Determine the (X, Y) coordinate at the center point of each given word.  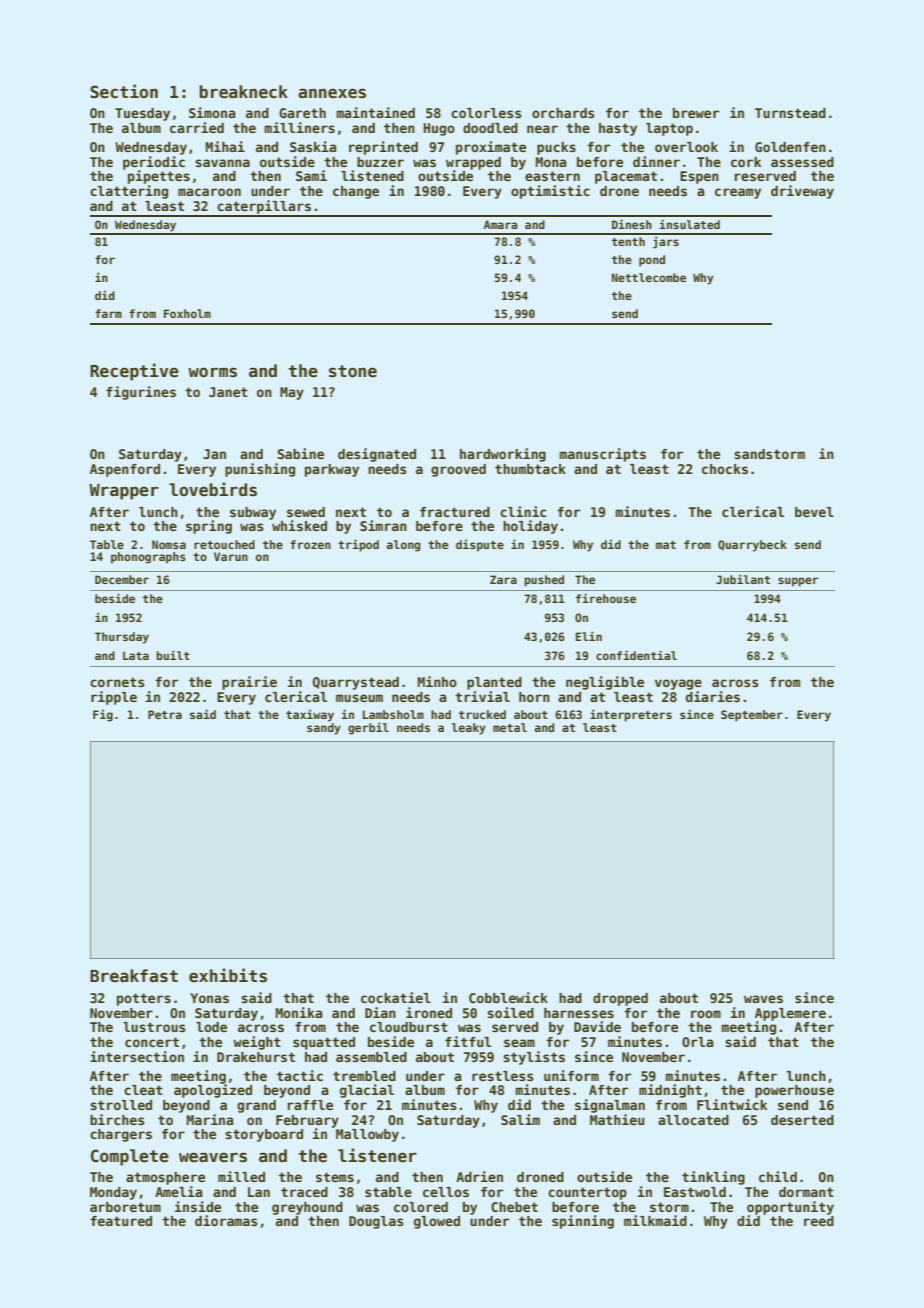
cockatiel (396, 997)
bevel (814, 512)
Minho (437, 681)
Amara (500, 224)
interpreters (631, 715)
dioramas (226, 1220)
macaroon (209, 192)
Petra (165, 714)
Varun (231, 556)
